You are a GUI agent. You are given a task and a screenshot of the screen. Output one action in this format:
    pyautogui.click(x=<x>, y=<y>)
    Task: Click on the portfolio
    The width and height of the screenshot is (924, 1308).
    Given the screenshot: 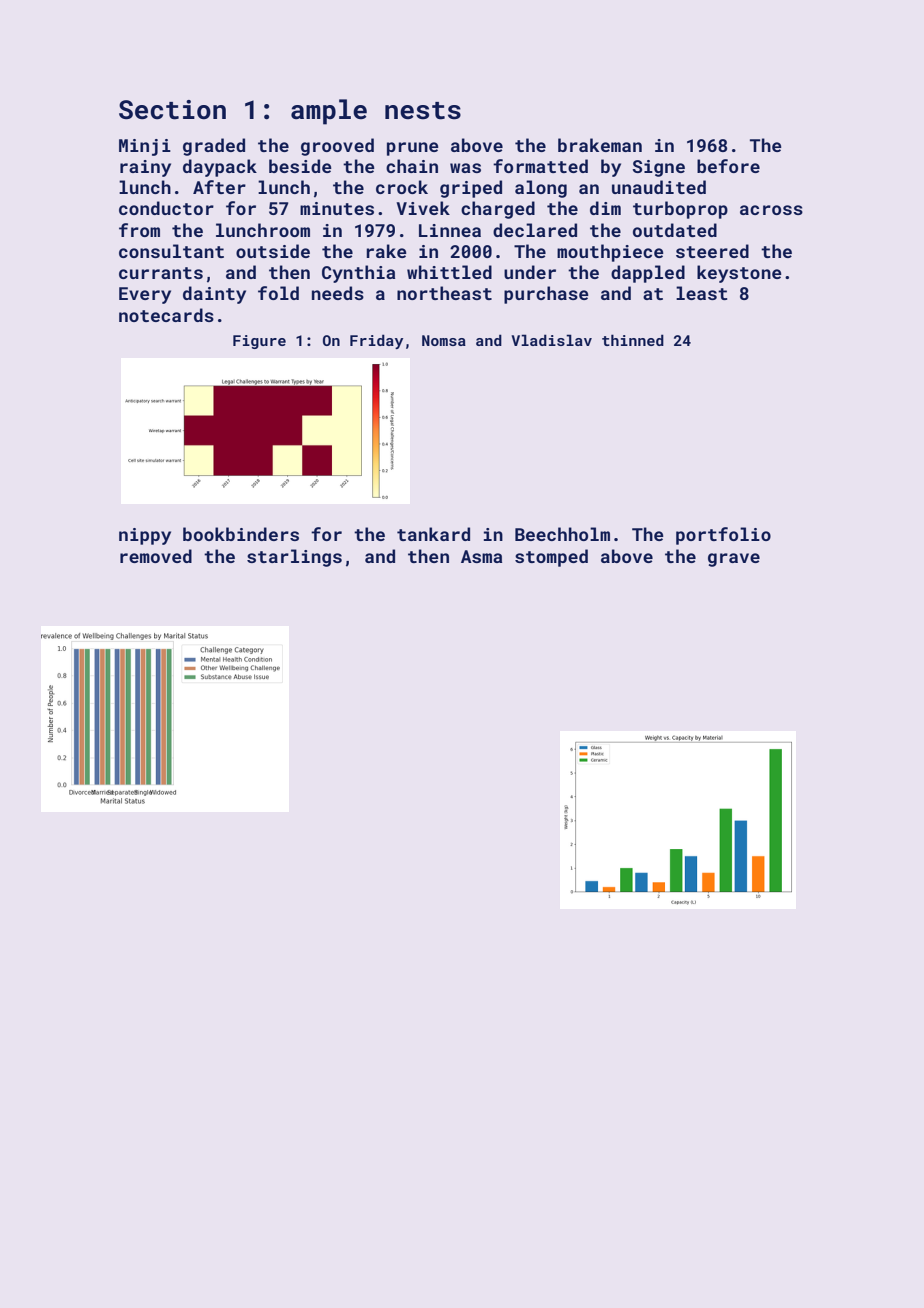 What is the action you would take?
    pyautogui.click(x=723, y=536)
